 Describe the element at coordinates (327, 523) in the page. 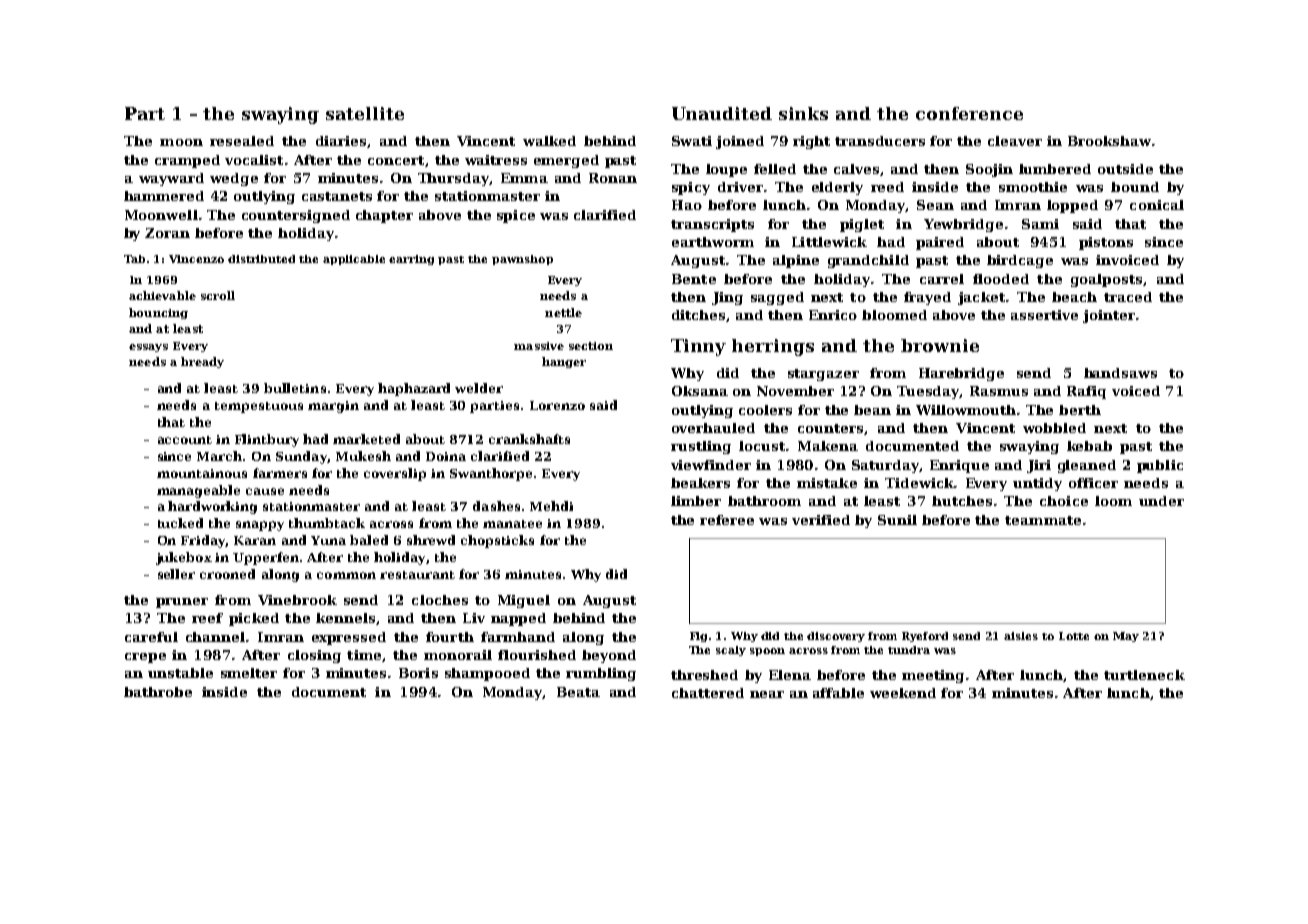

I see `thumbtack` at that location.
